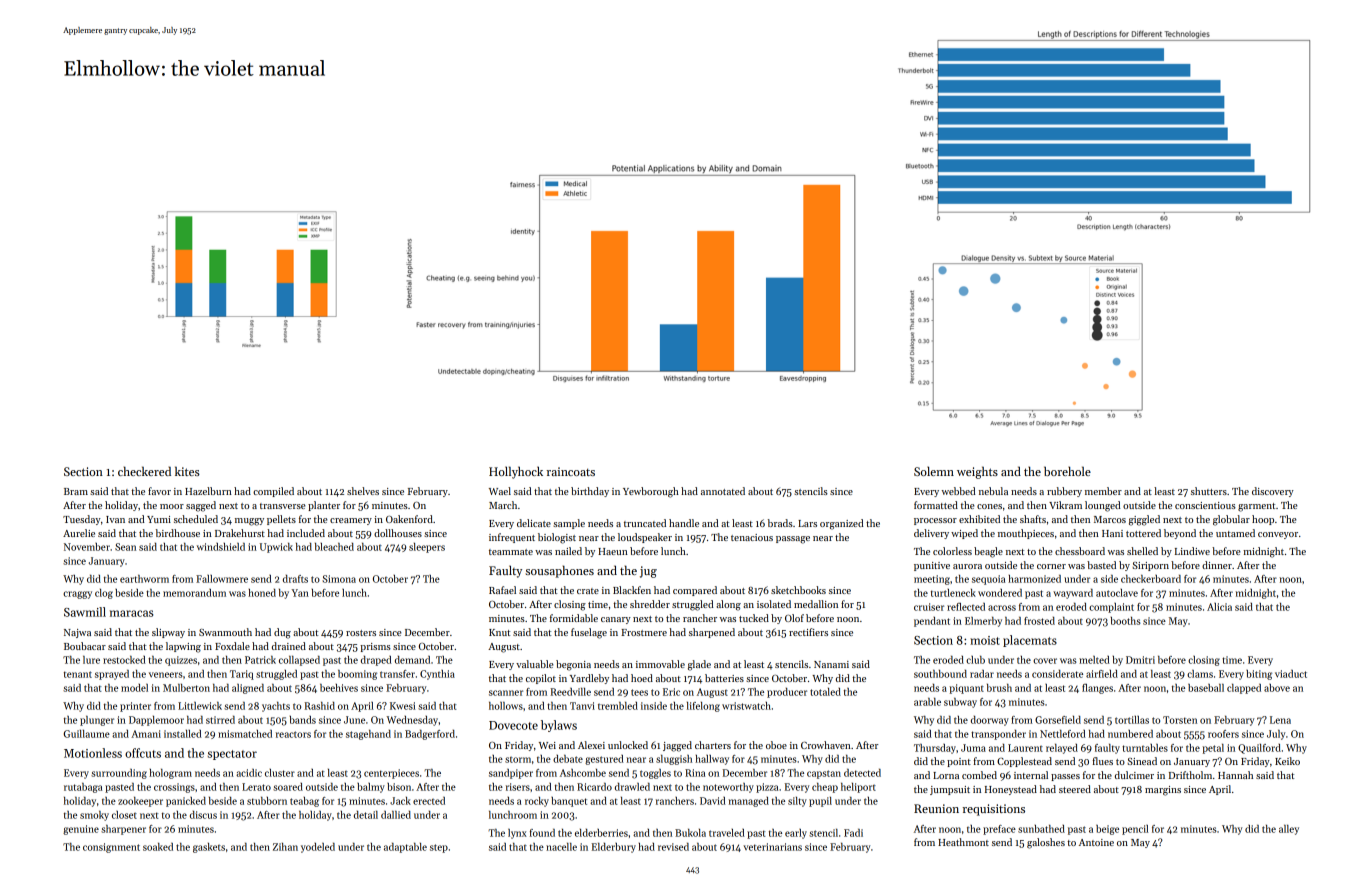  What do you see at coordinates (262, 593) in the page?
I see `honed` at bounding box center [262, 593].
